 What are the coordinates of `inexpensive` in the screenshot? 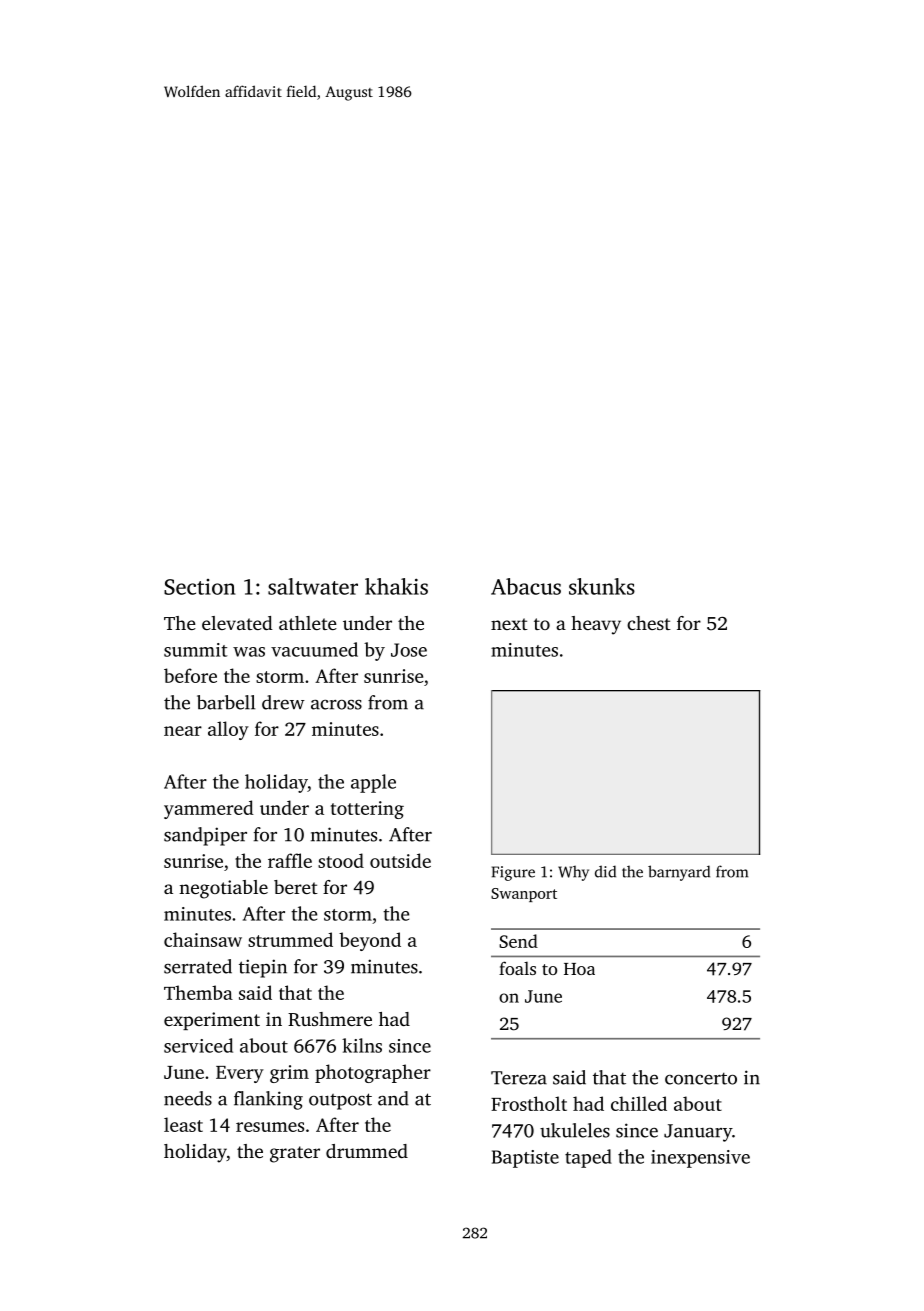 It's located at (700, 1159).
